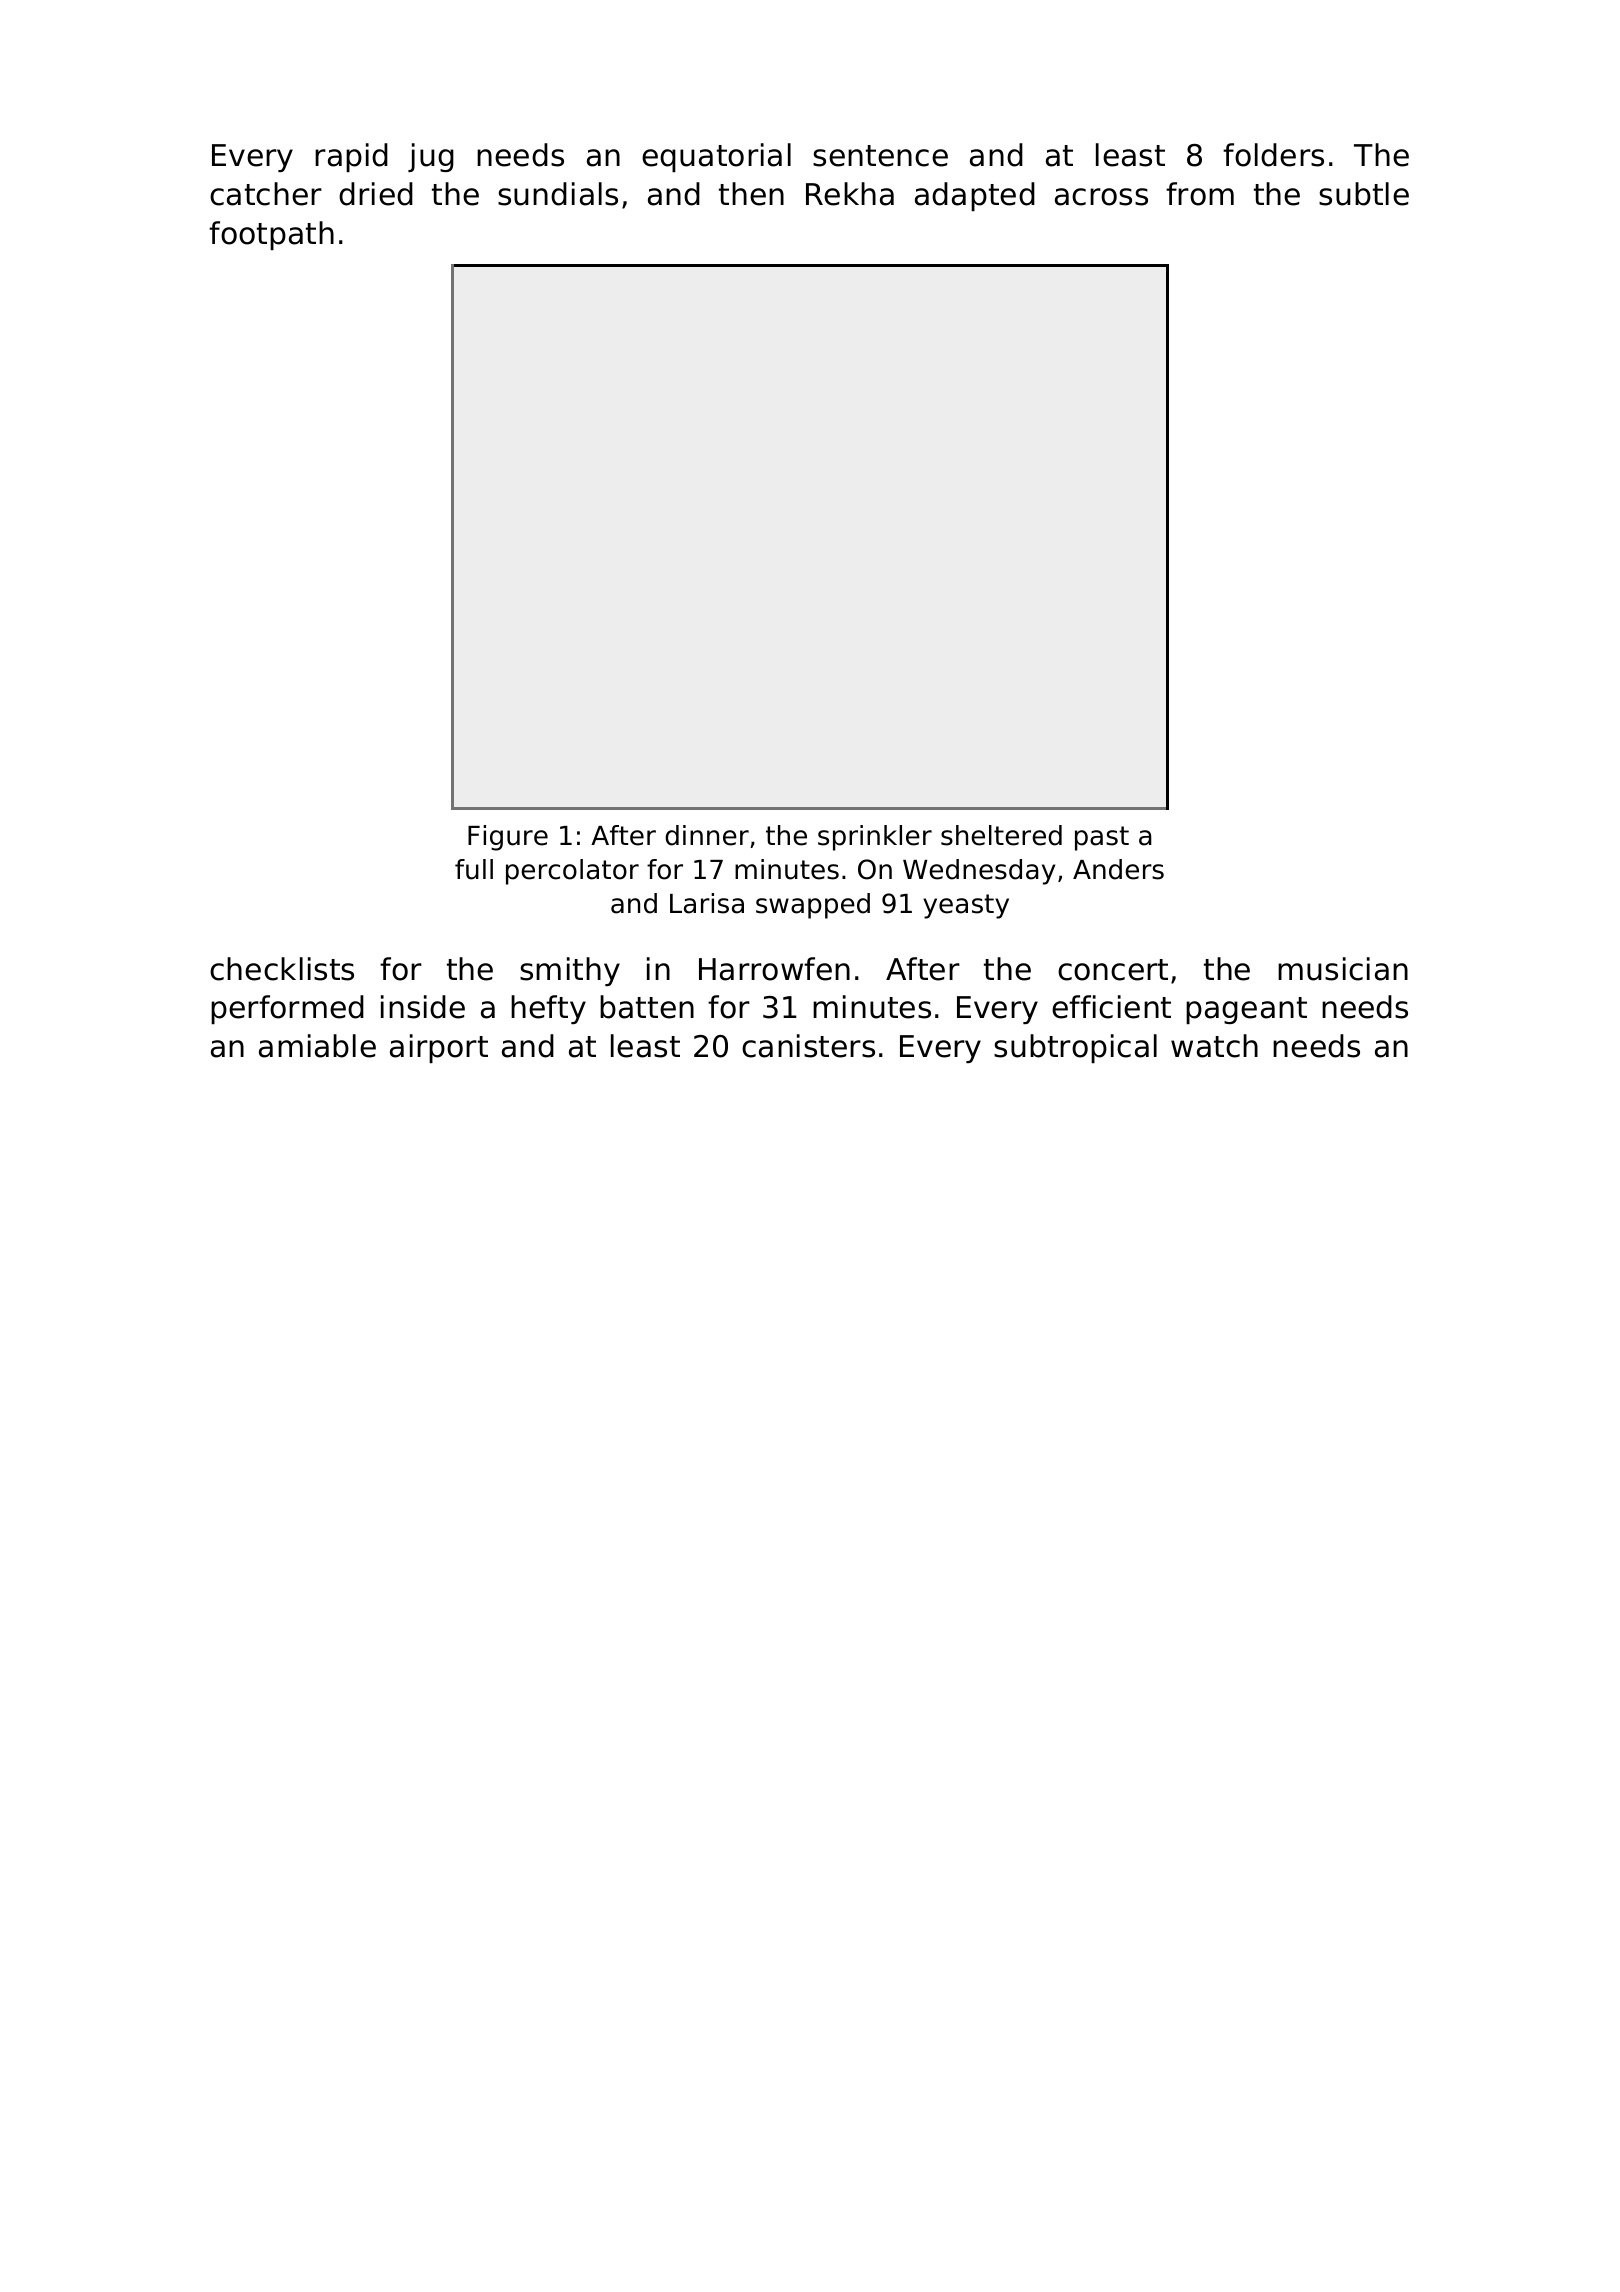 Image resolution: width=1620 pixels, height=2292 pixels. Describe the element at coordinates (751, 194) in the document. I see `then` at that location.
